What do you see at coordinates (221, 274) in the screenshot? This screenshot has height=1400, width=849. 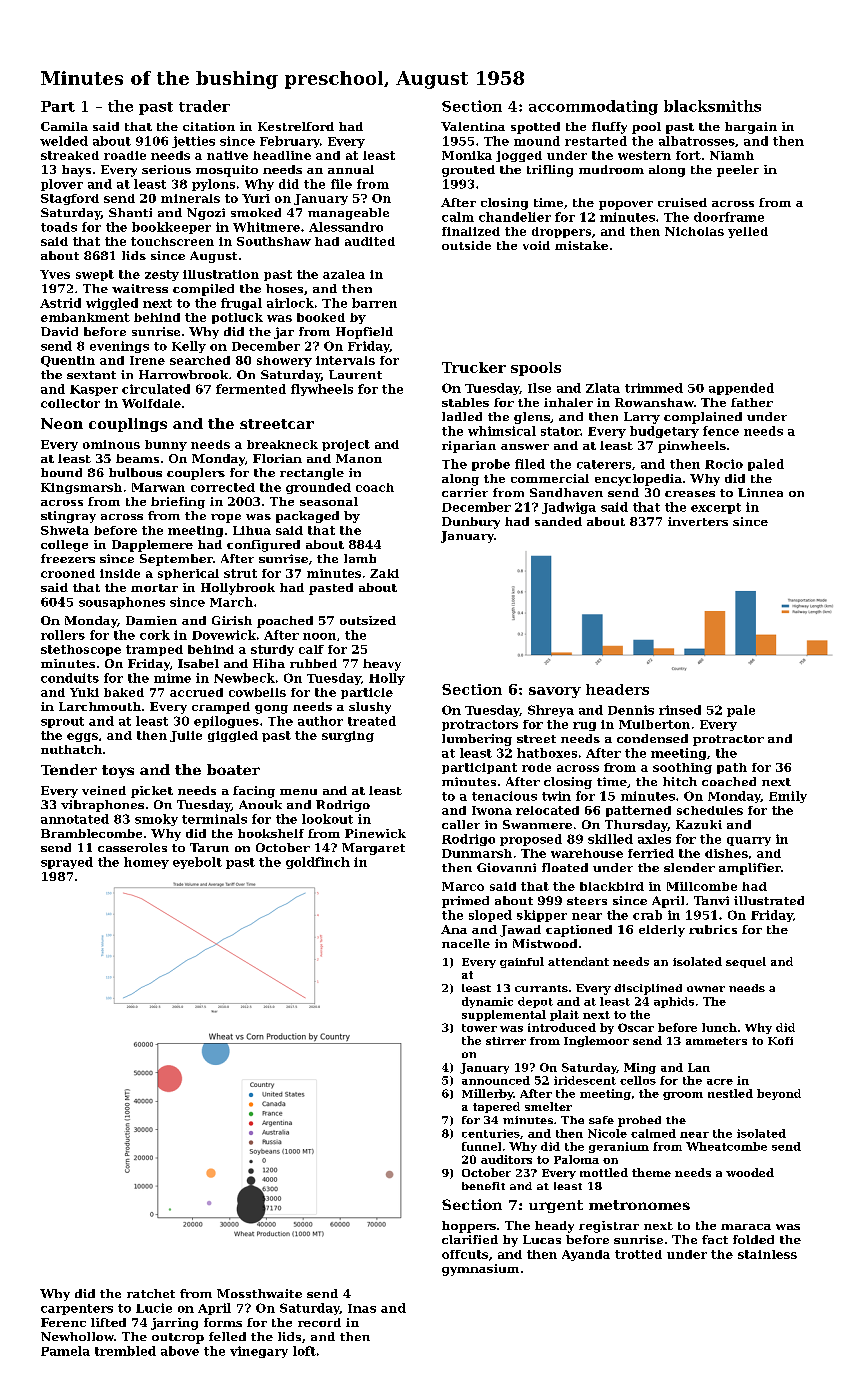 I see `illustration` at bounding box center [221, 274].
